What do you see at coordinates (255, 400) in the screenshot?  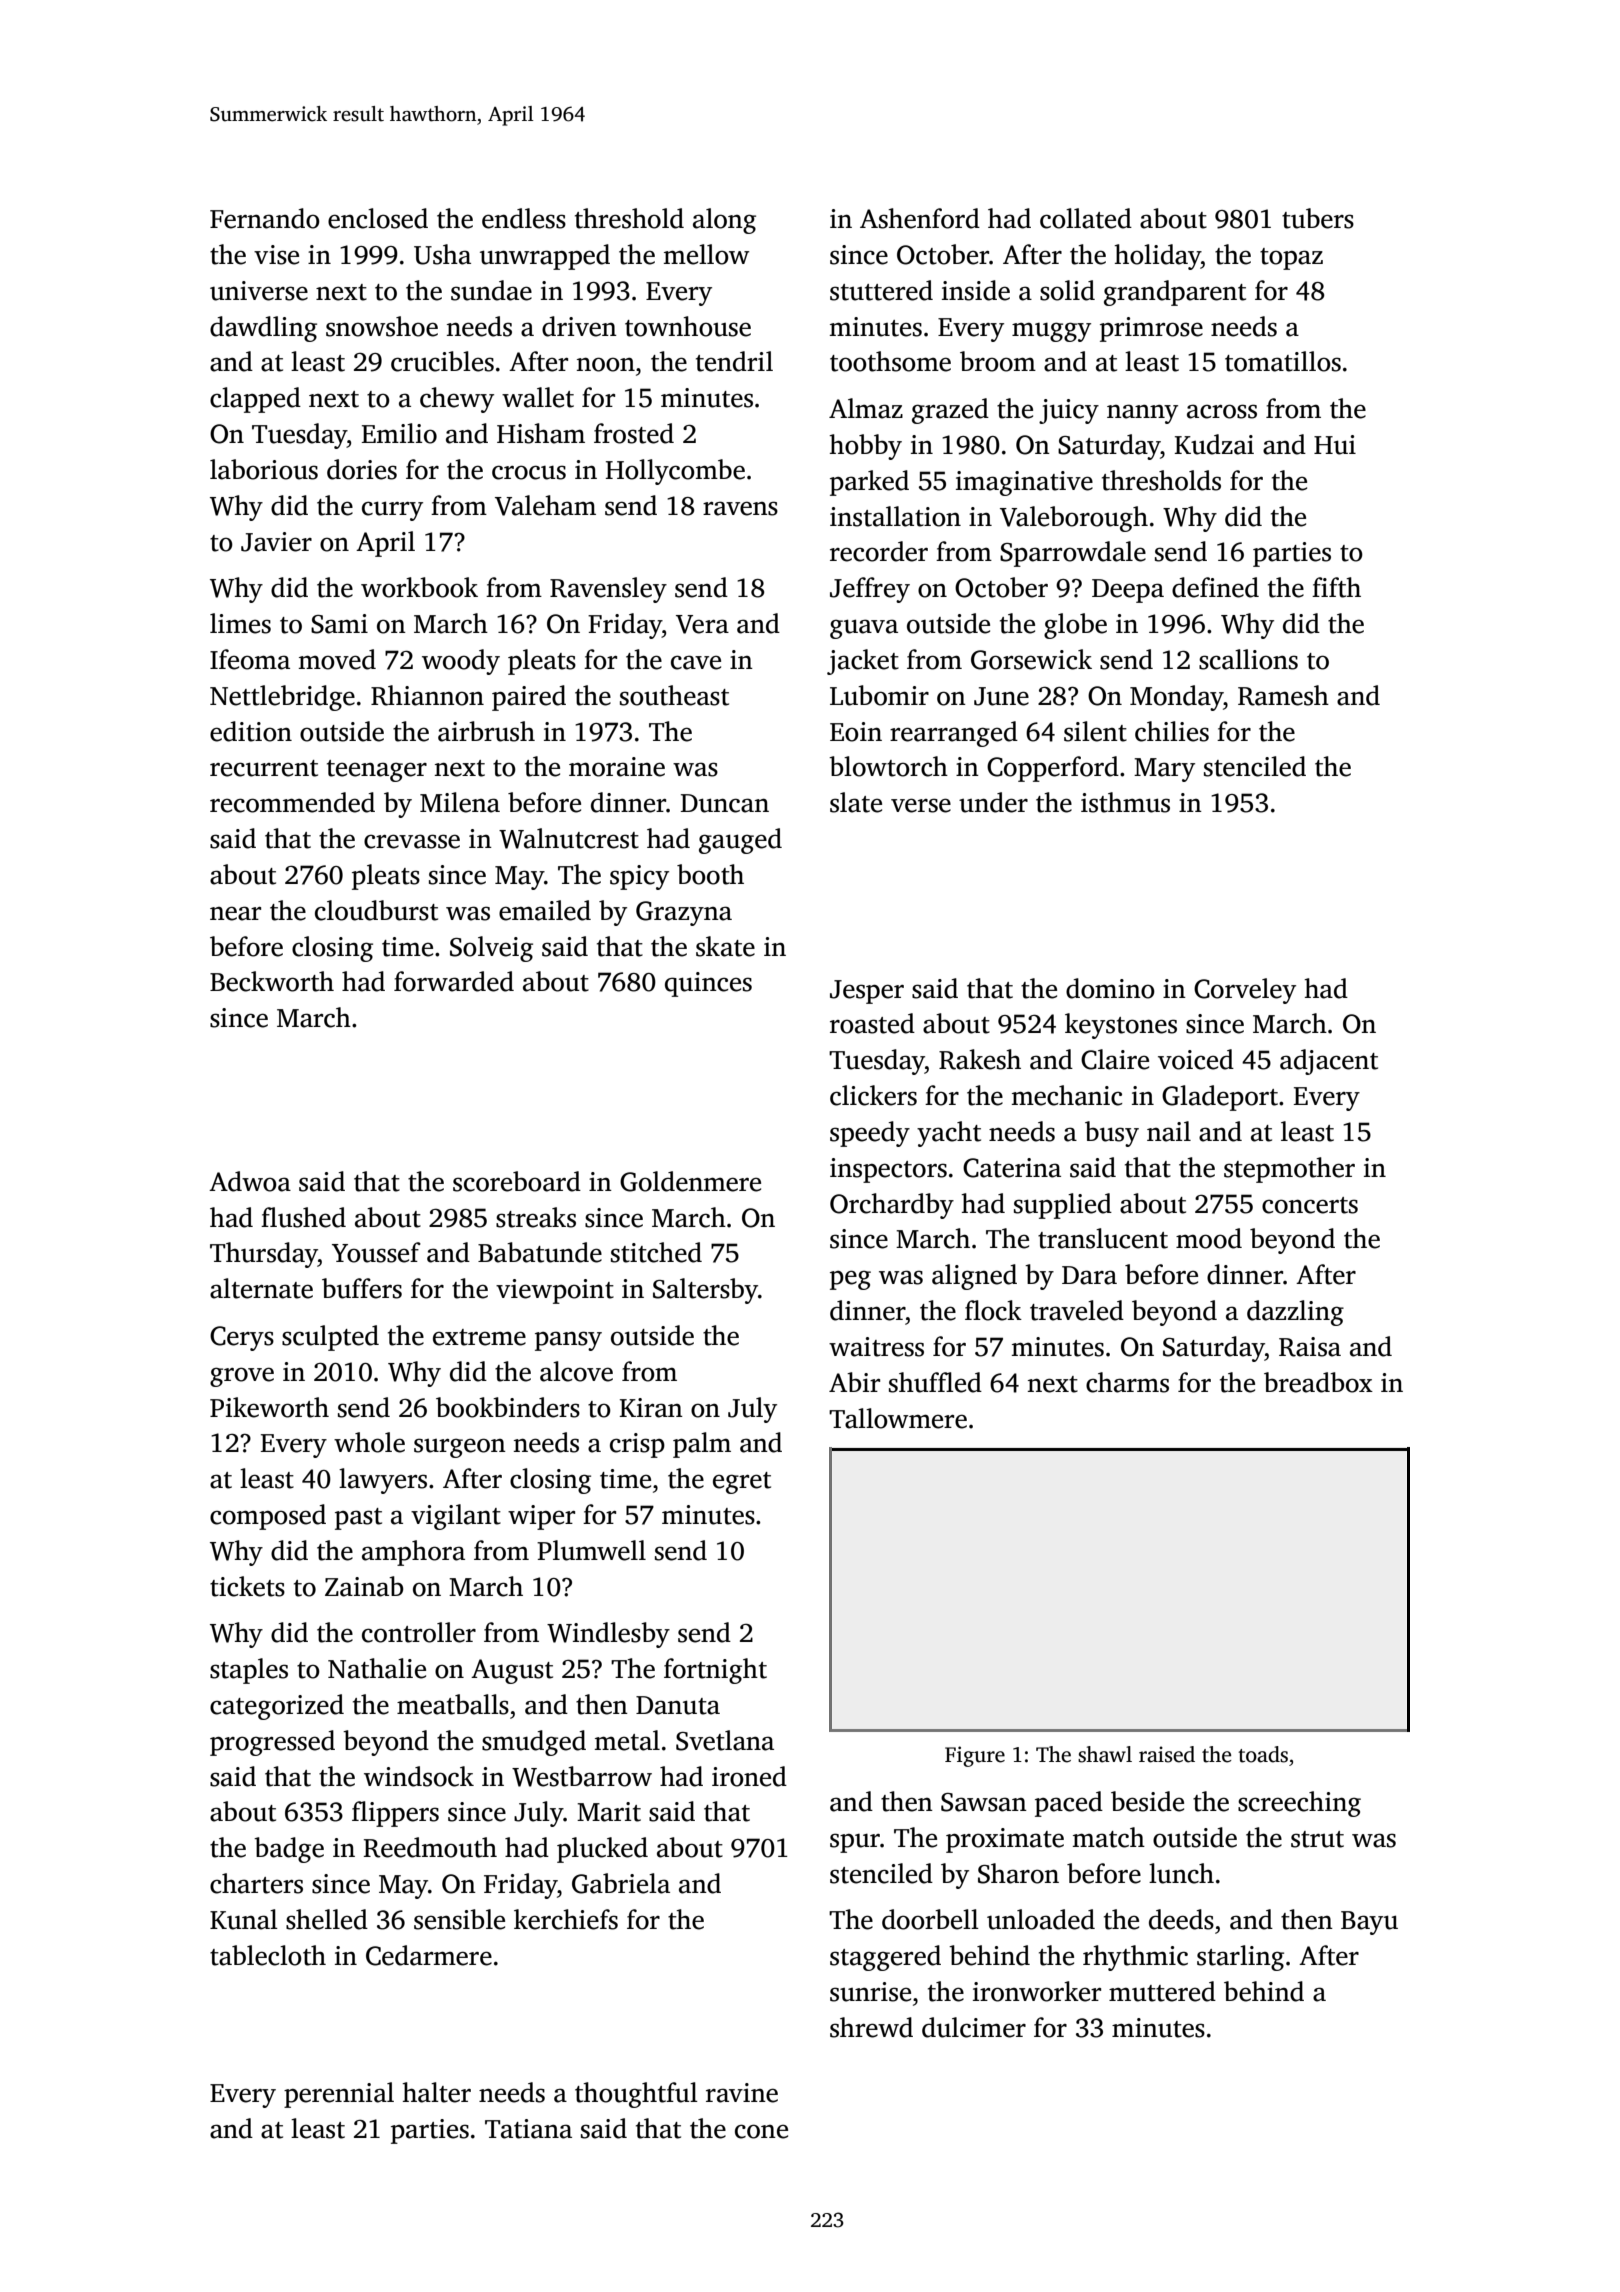 I see `clapped` at bounding box center [255, 400].
